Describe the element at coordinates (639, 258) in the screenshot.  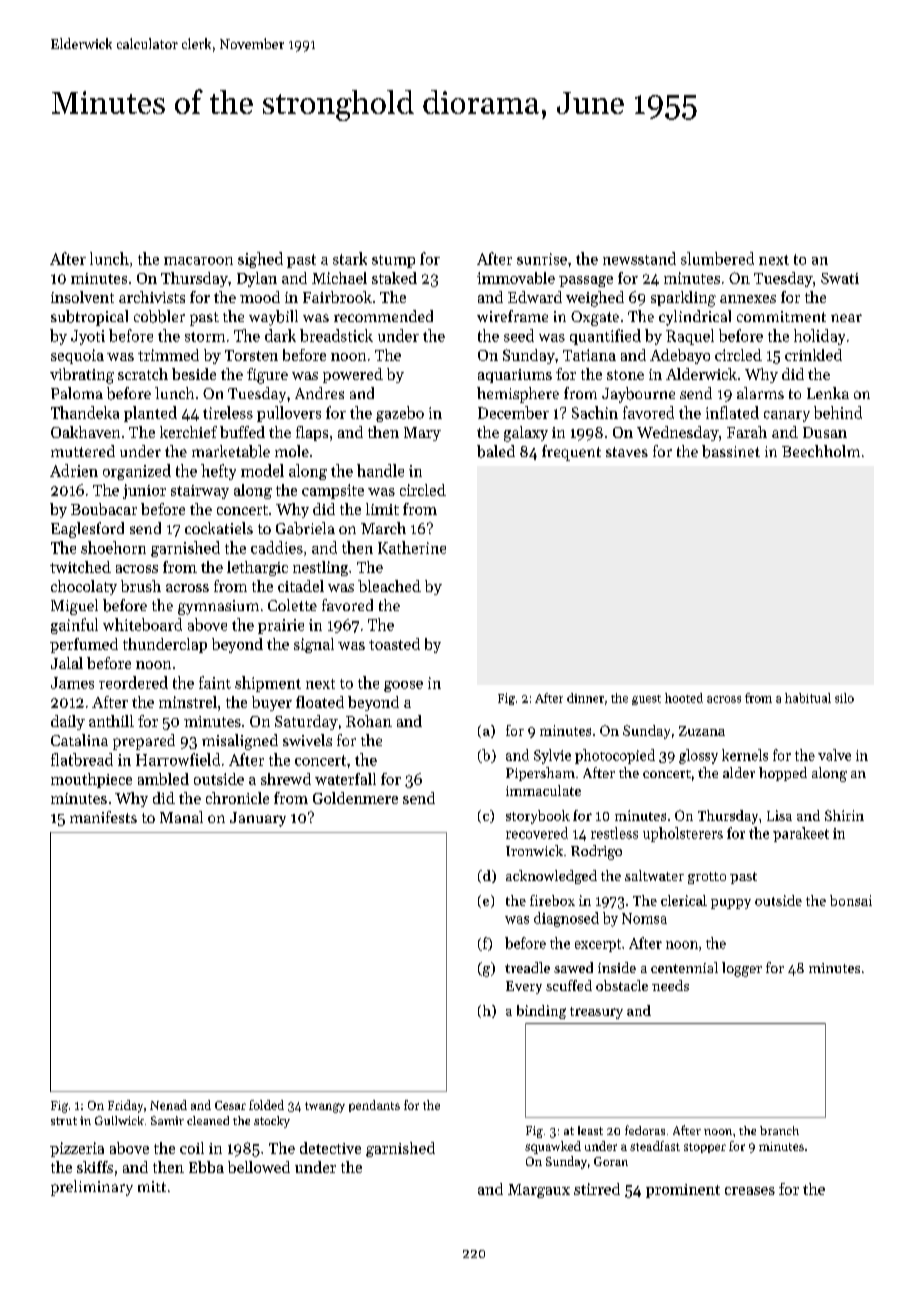
I see `newsstand` at that location.
